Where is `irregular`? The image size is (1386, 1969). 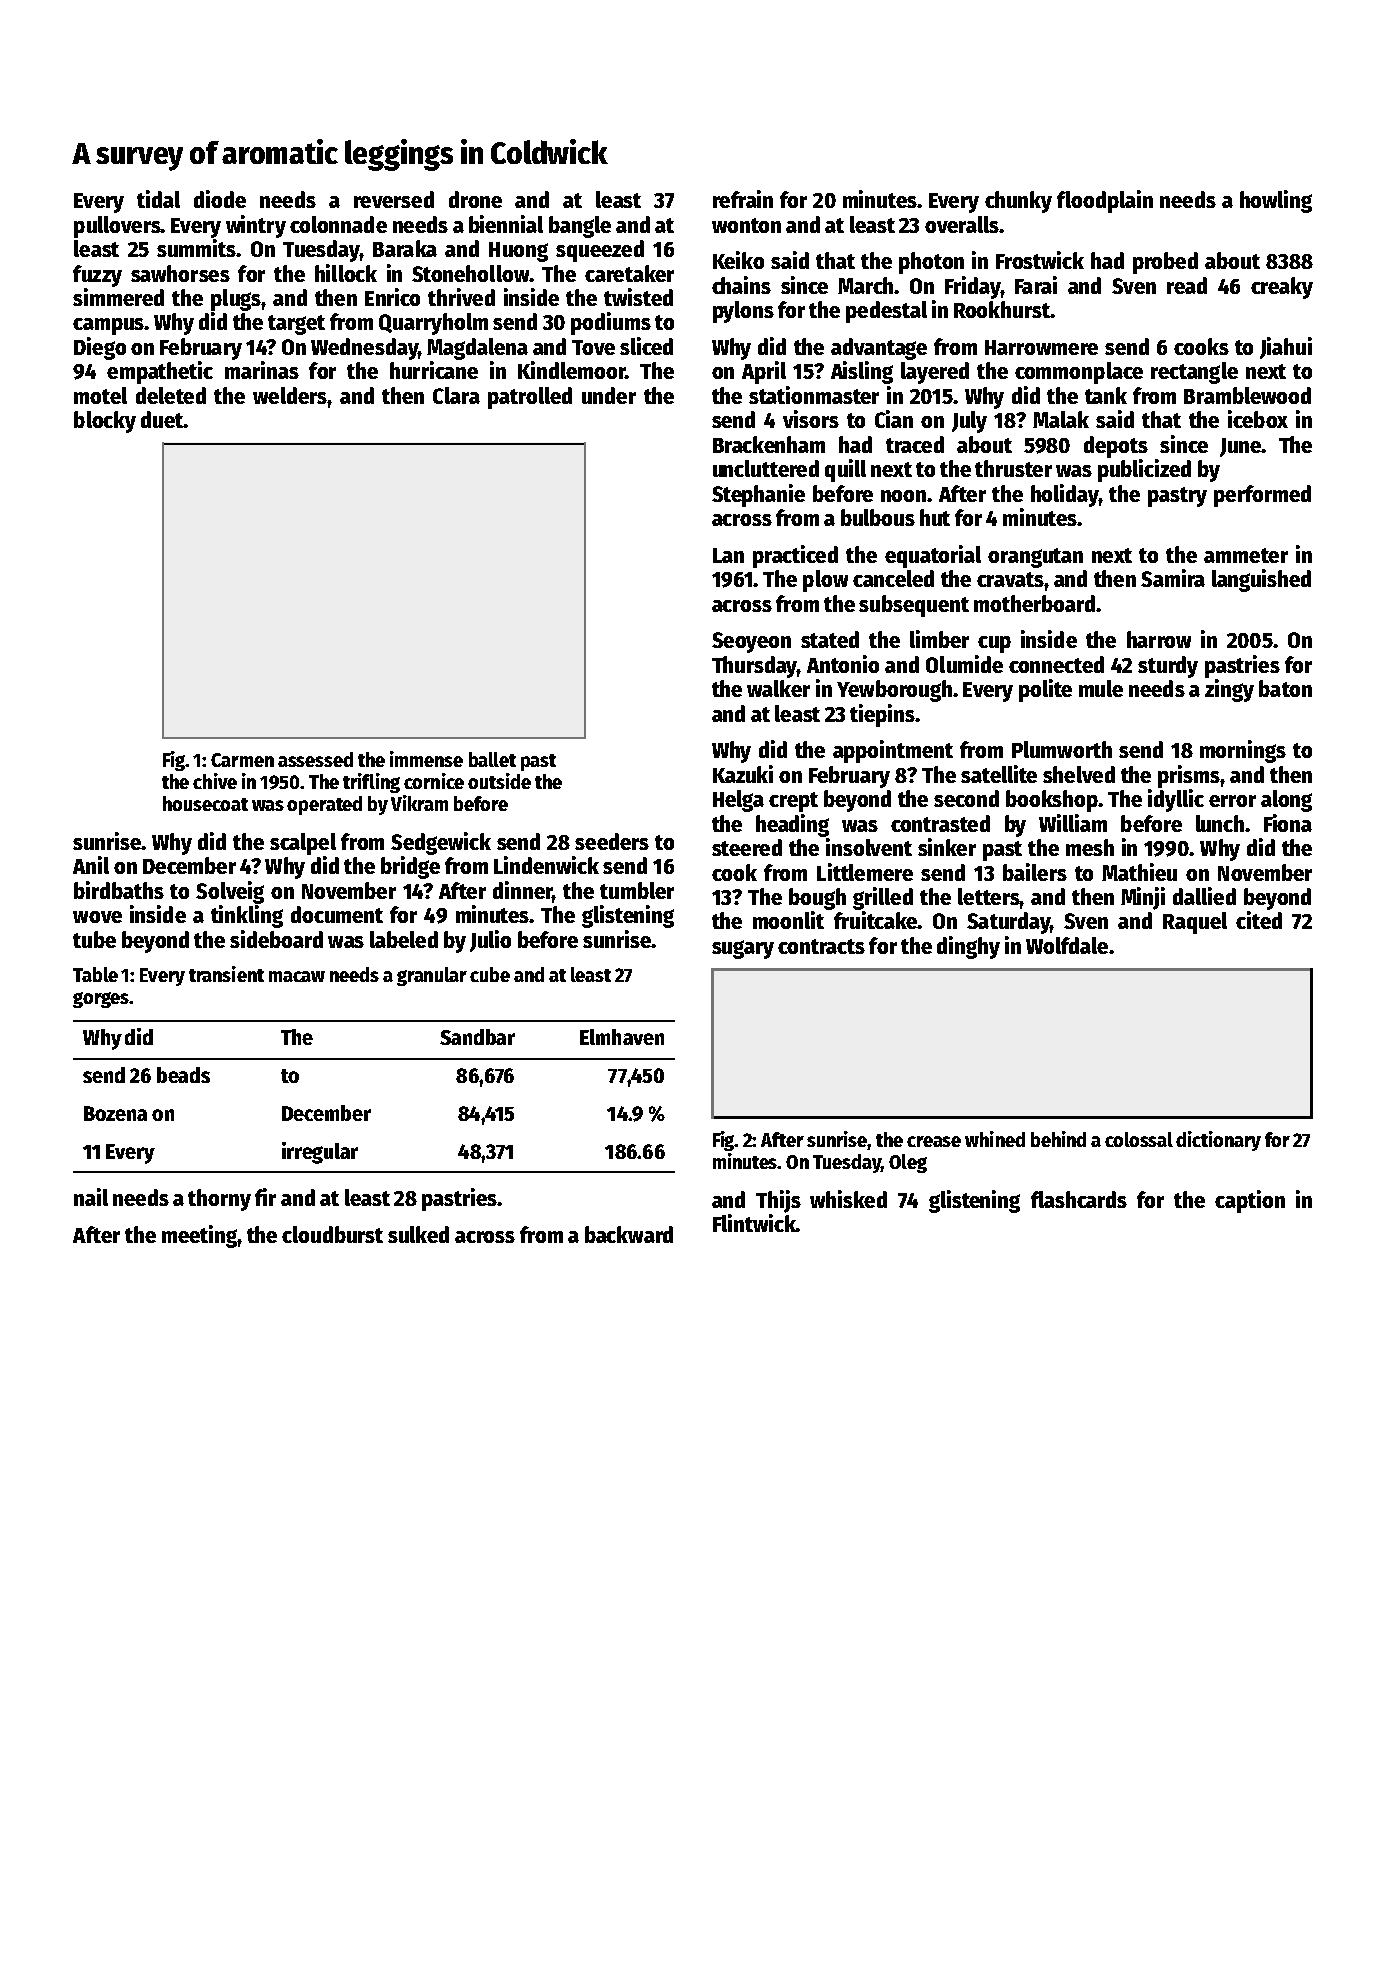 irregular is located at coordinates (320, 1153).
